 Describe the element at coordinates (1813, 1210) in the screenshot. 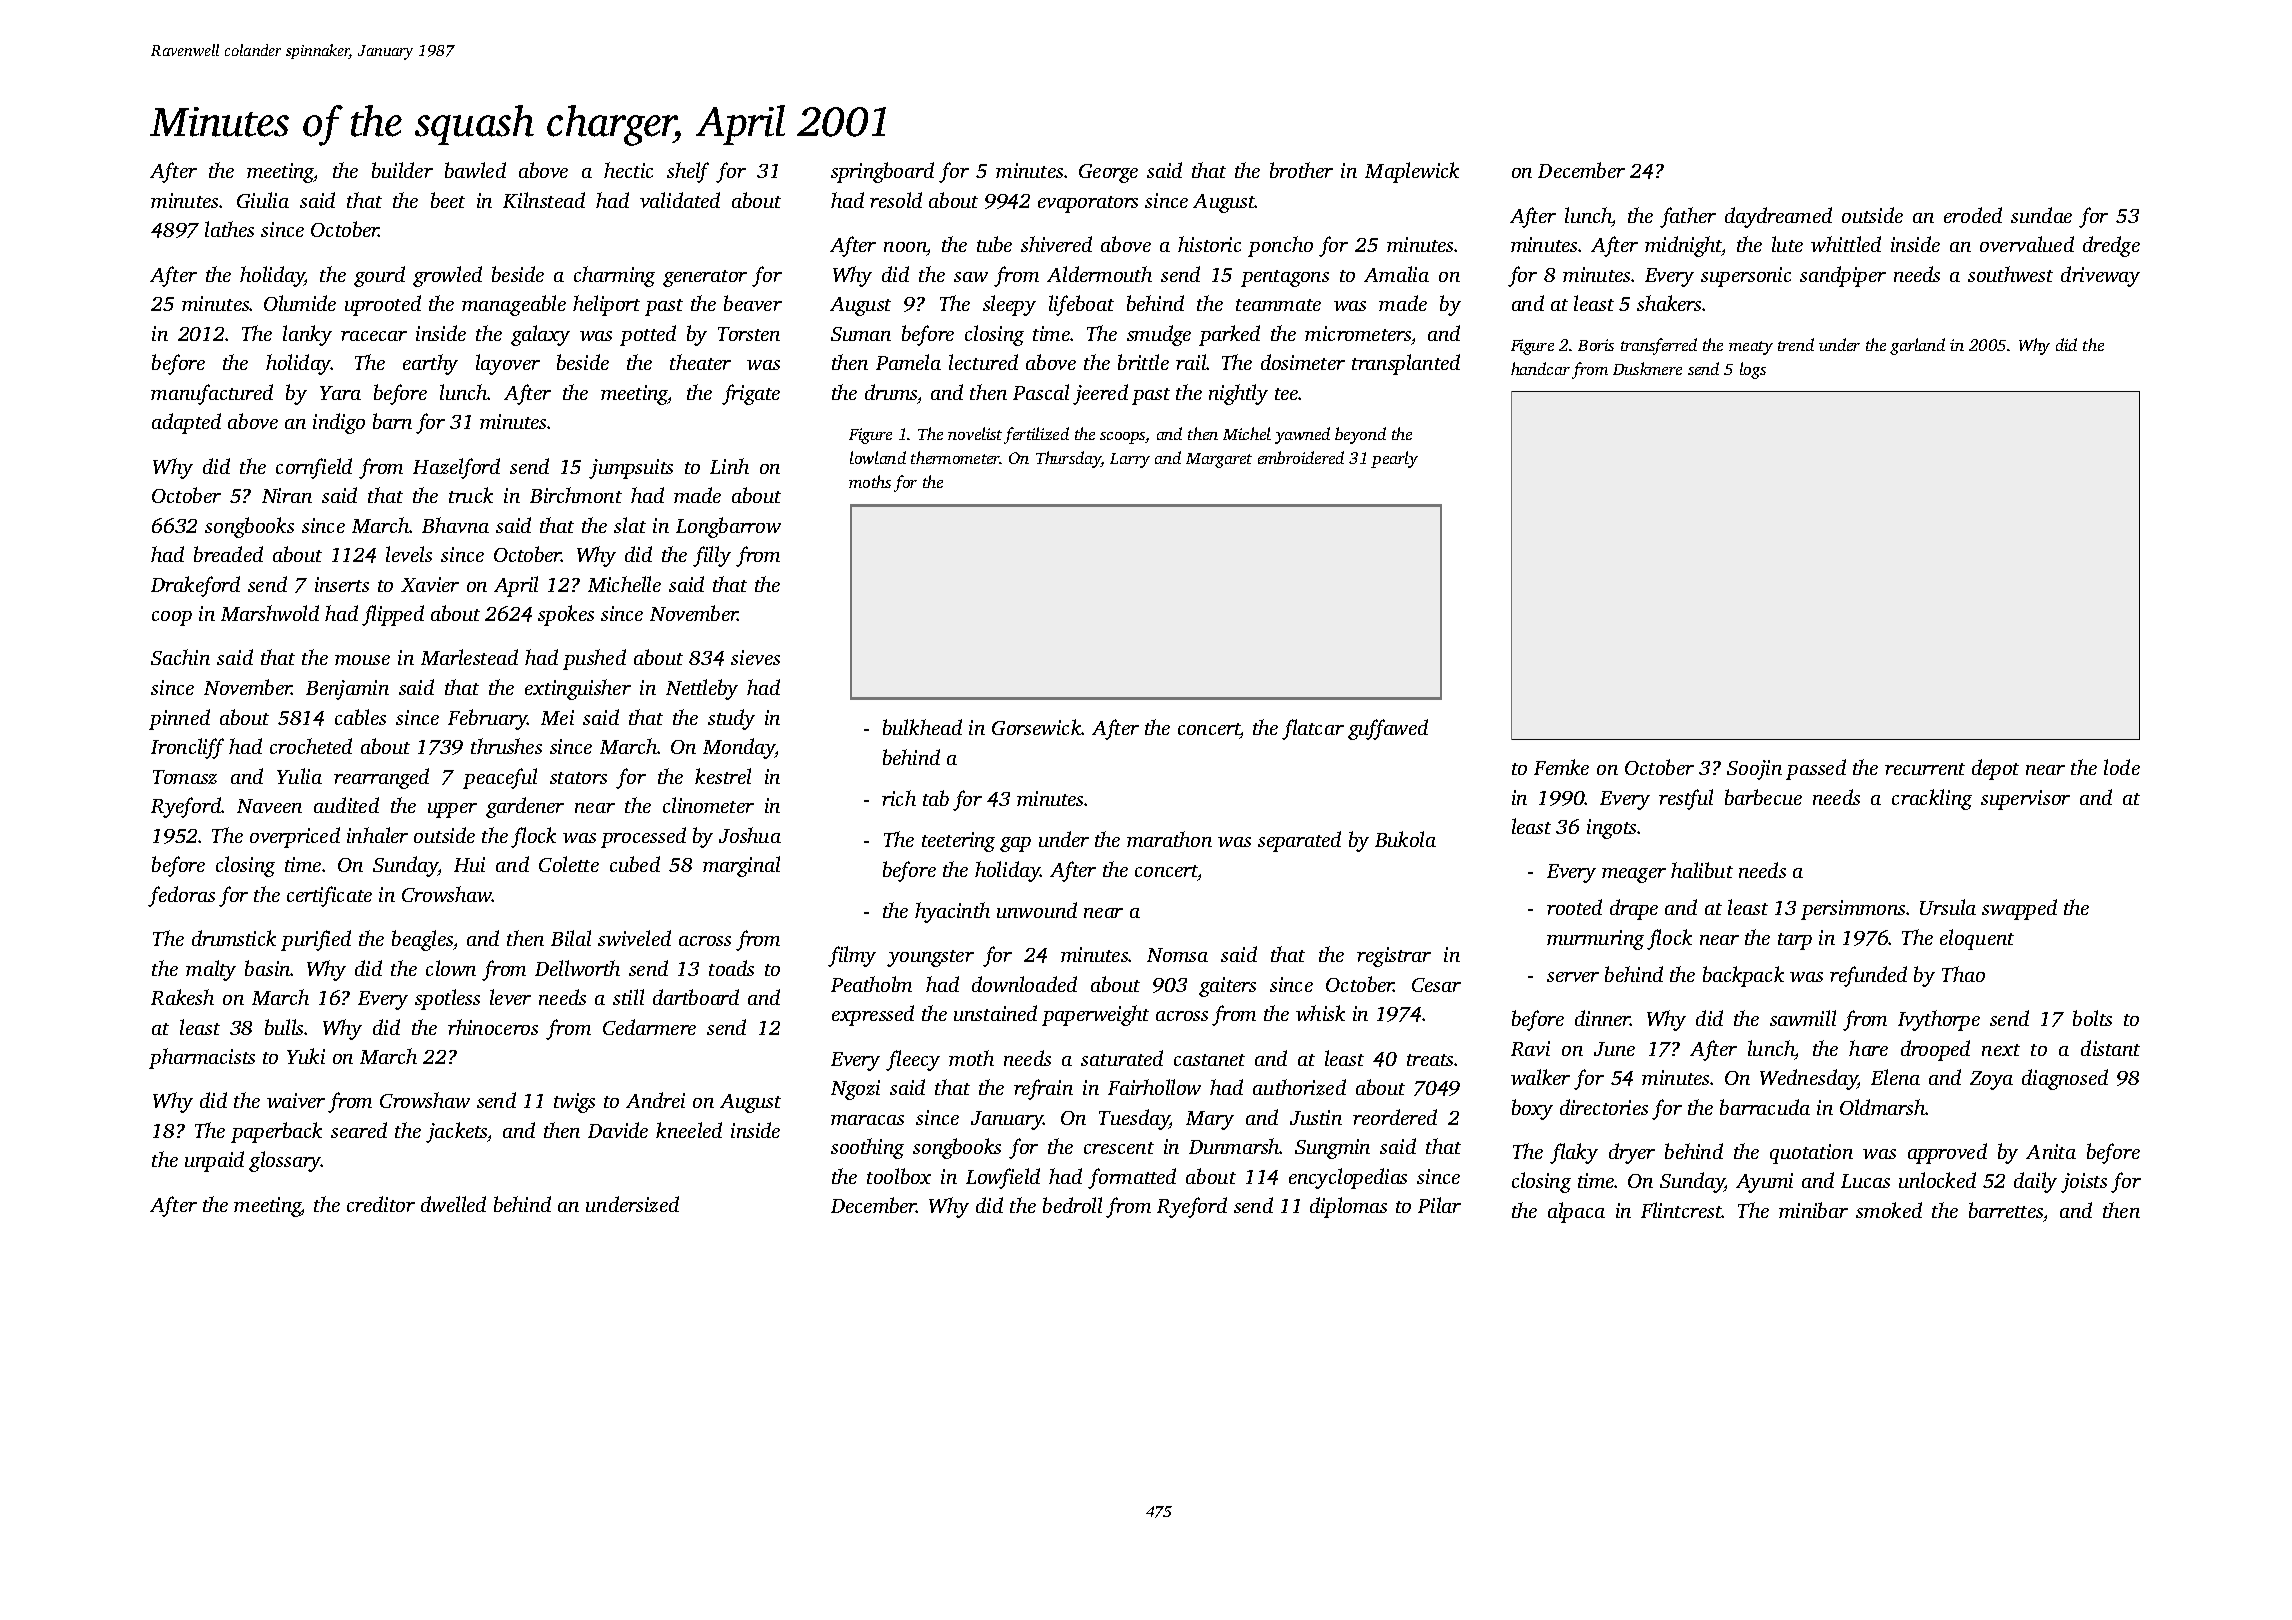

I see `minibar` at that location.
